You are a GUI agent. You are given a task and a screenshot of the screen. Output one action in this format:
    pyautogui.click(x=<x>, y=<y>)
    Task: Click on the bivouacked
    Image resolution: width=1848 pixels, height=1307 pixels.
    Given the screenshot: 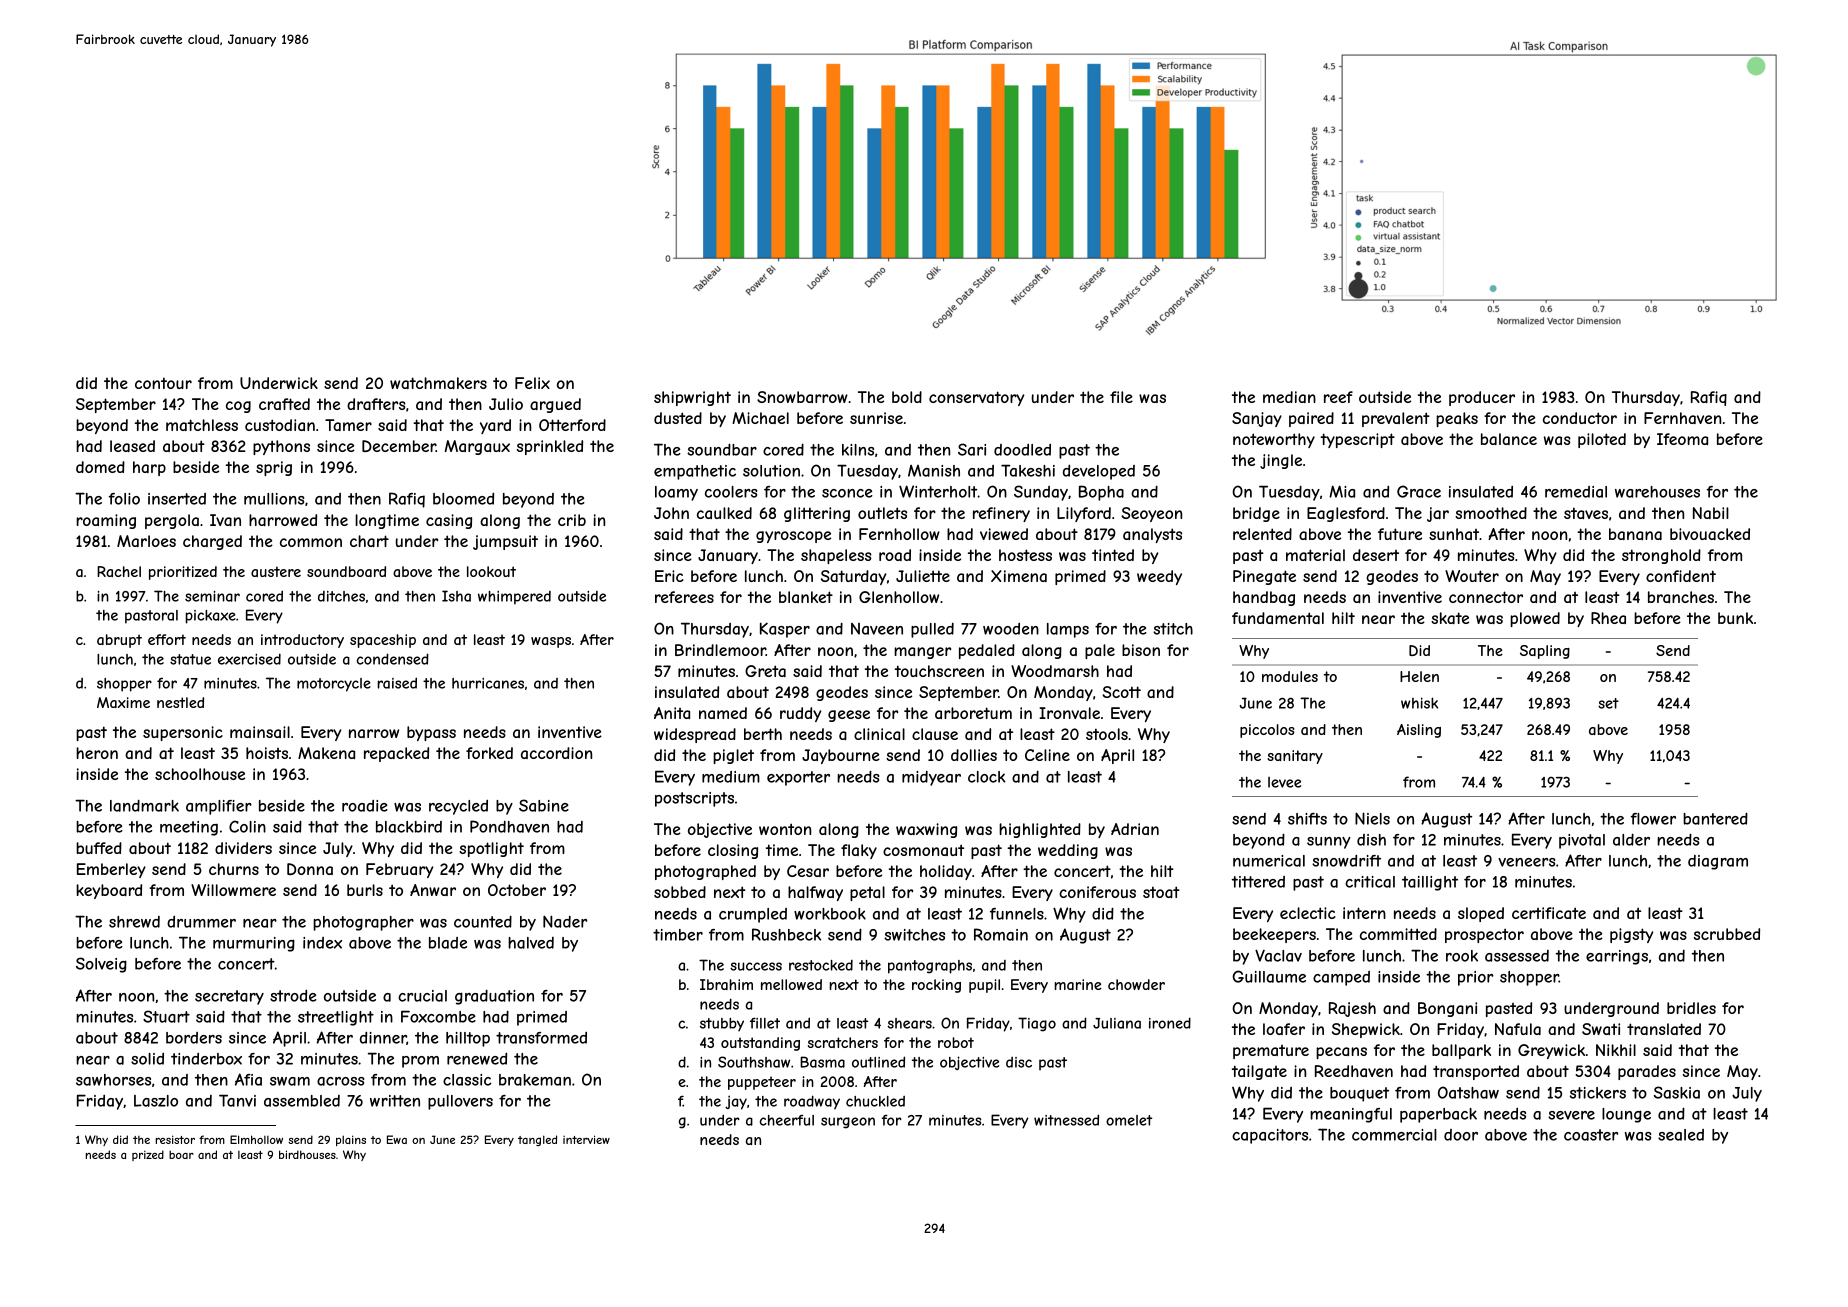 What is the action you would take?
    pyautogui.click(x=1710, y=534)
